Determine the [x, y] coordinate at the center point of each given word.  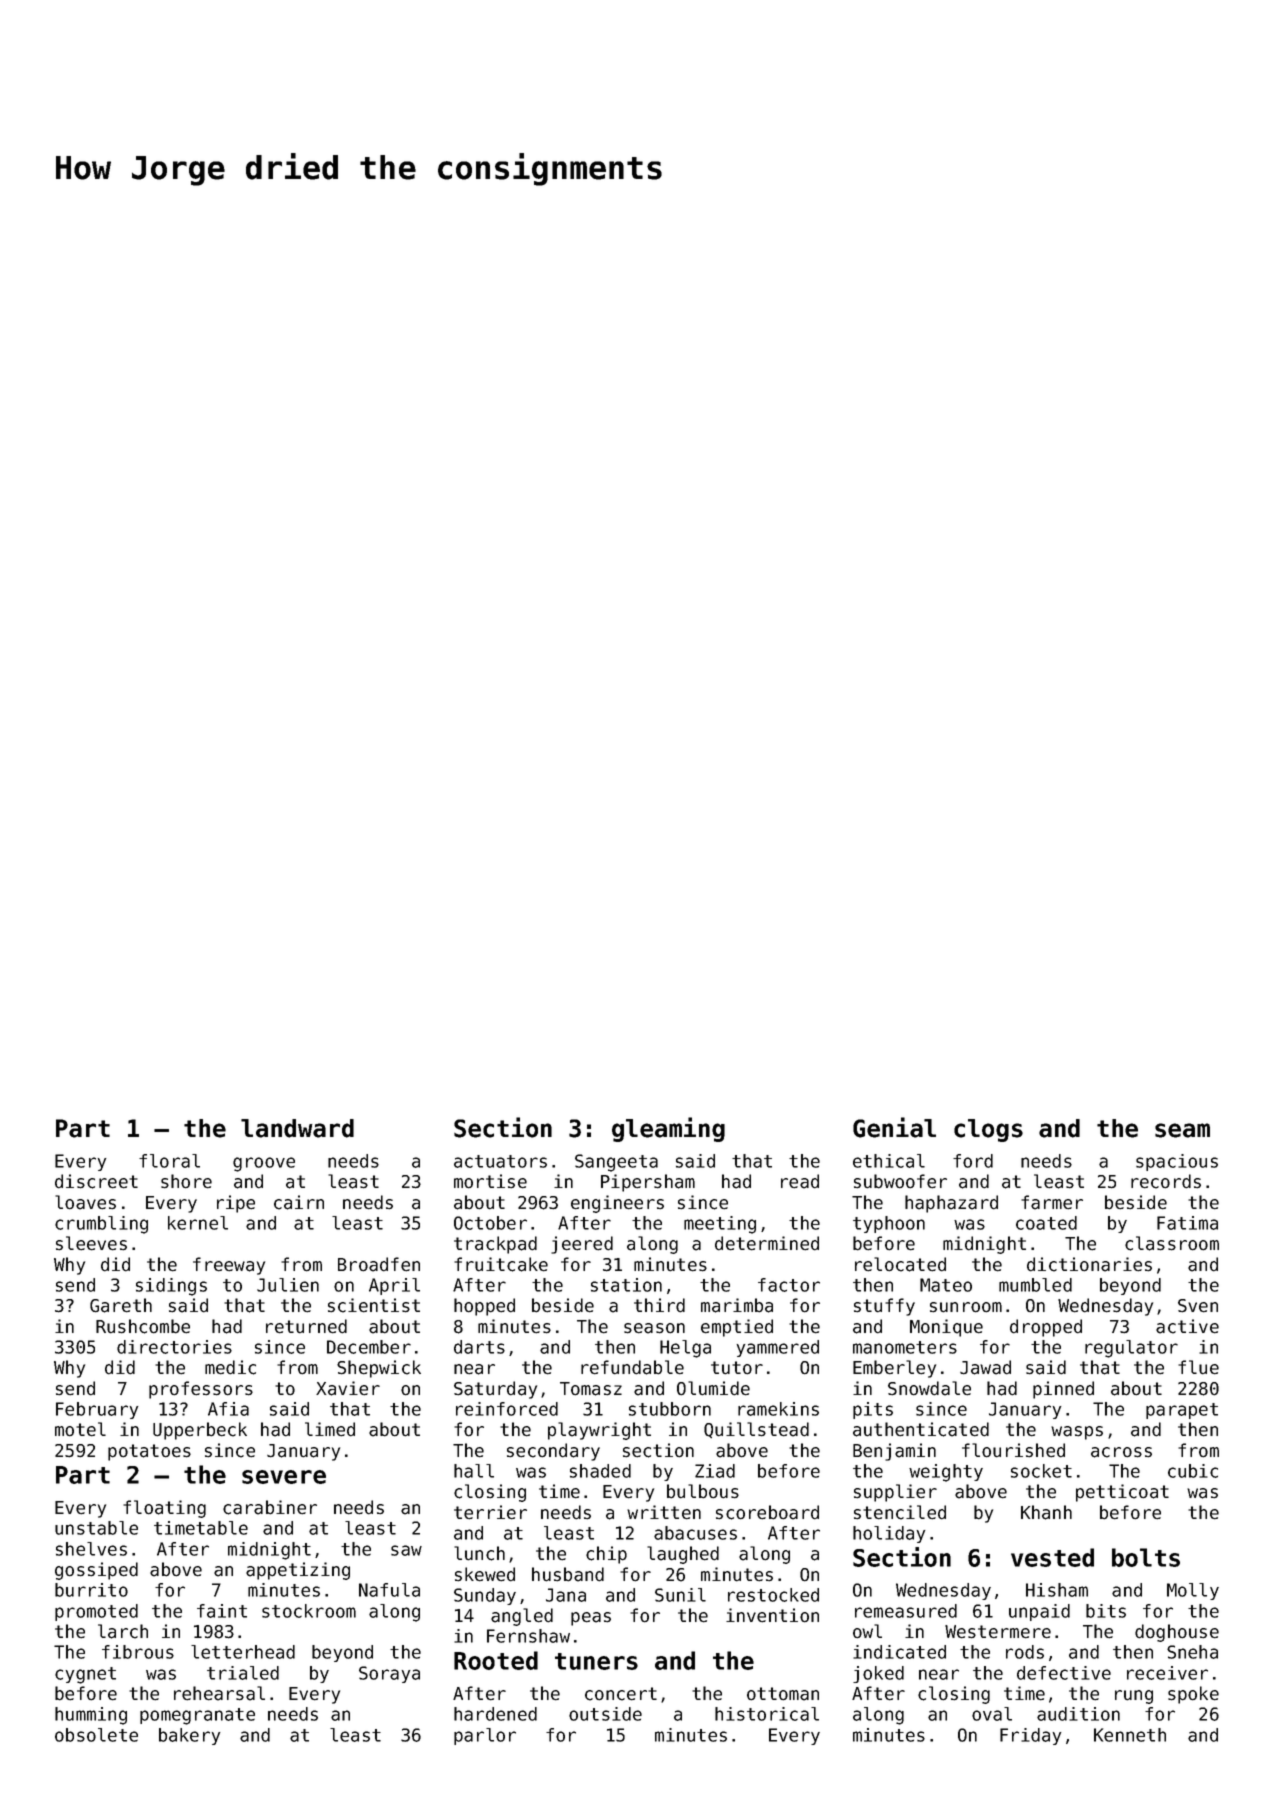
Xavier [348, 1388]
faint [222, 1611]
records [1166, 1181]
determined [767, 1243]
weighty [946, 1473]
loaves [85, 1202]
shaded [600, 1471]
